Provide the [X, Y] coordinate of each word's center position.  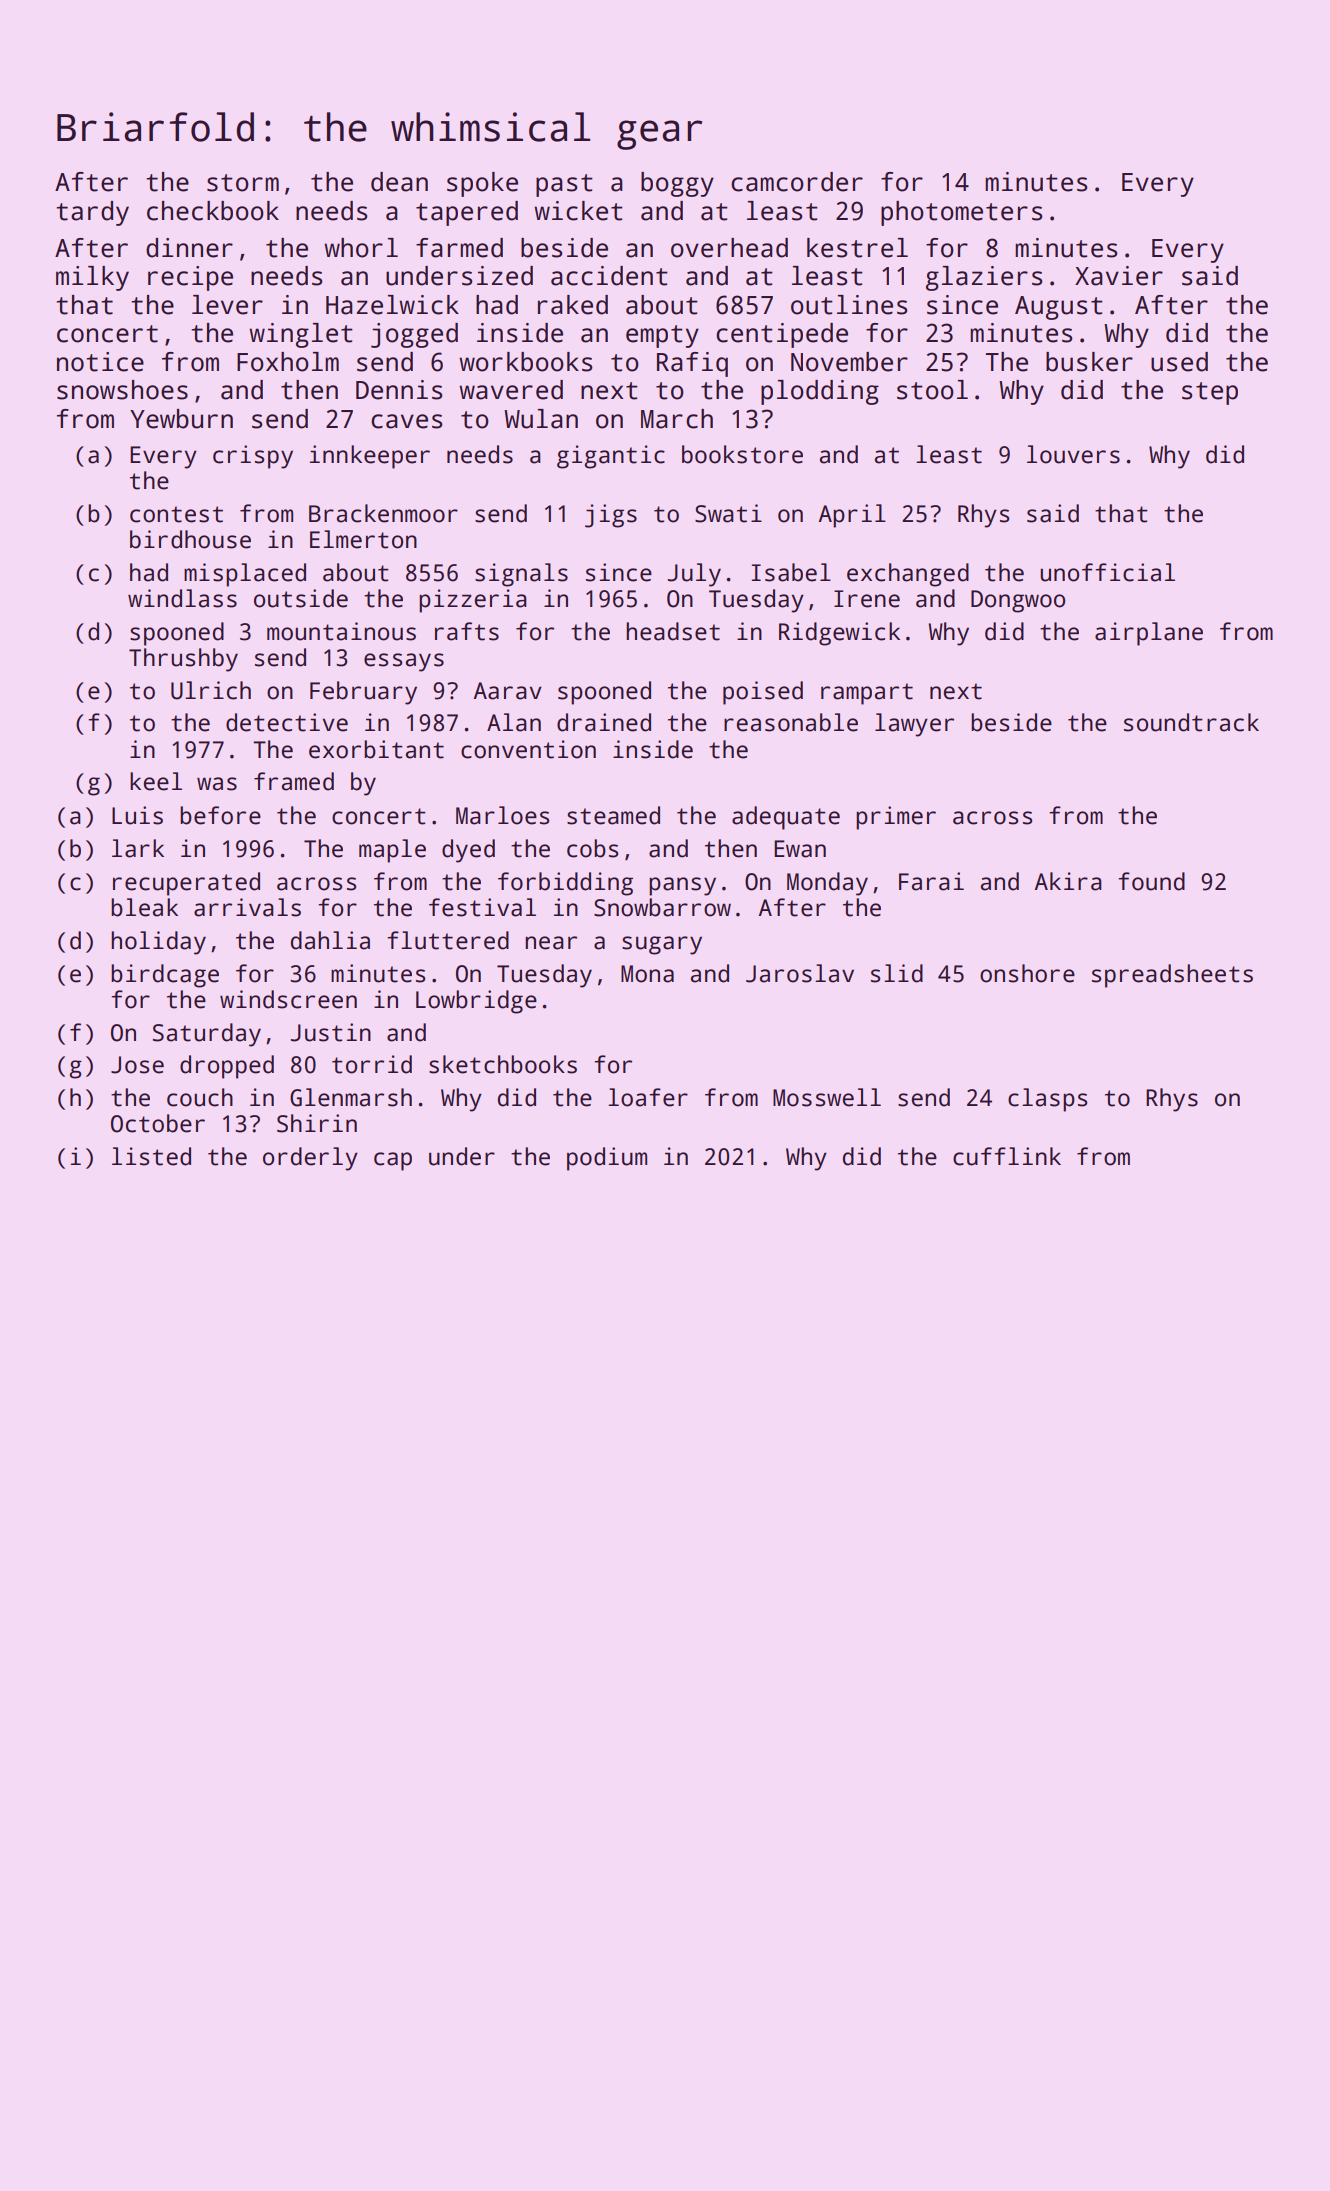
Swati [728, 513]
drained [604, 722]
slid [897, 973]
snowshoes [122, 390]
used [1179, 362]
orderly [310, 1159]
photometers [962, 213]
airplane [1149, 634]
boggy [677, 184]
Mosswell [827, 1097]
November [849, 362]
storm [243, 183]
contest [176, 514]
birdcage [165, 976]
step [1210, 393]
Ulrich [211, 690]
